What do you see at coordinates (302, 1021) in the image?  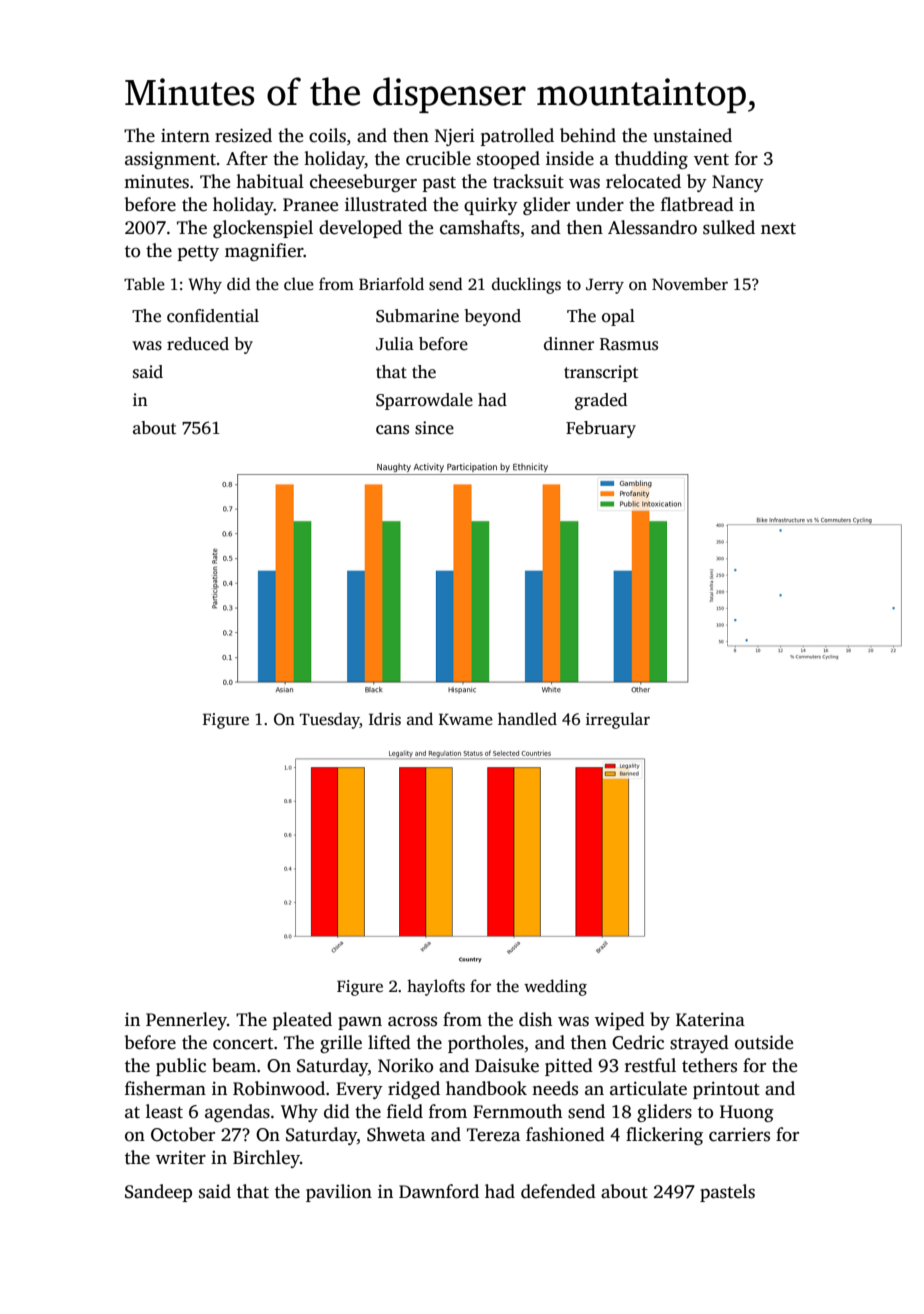 I see `pleated` at bounding box center [302, 1021].
